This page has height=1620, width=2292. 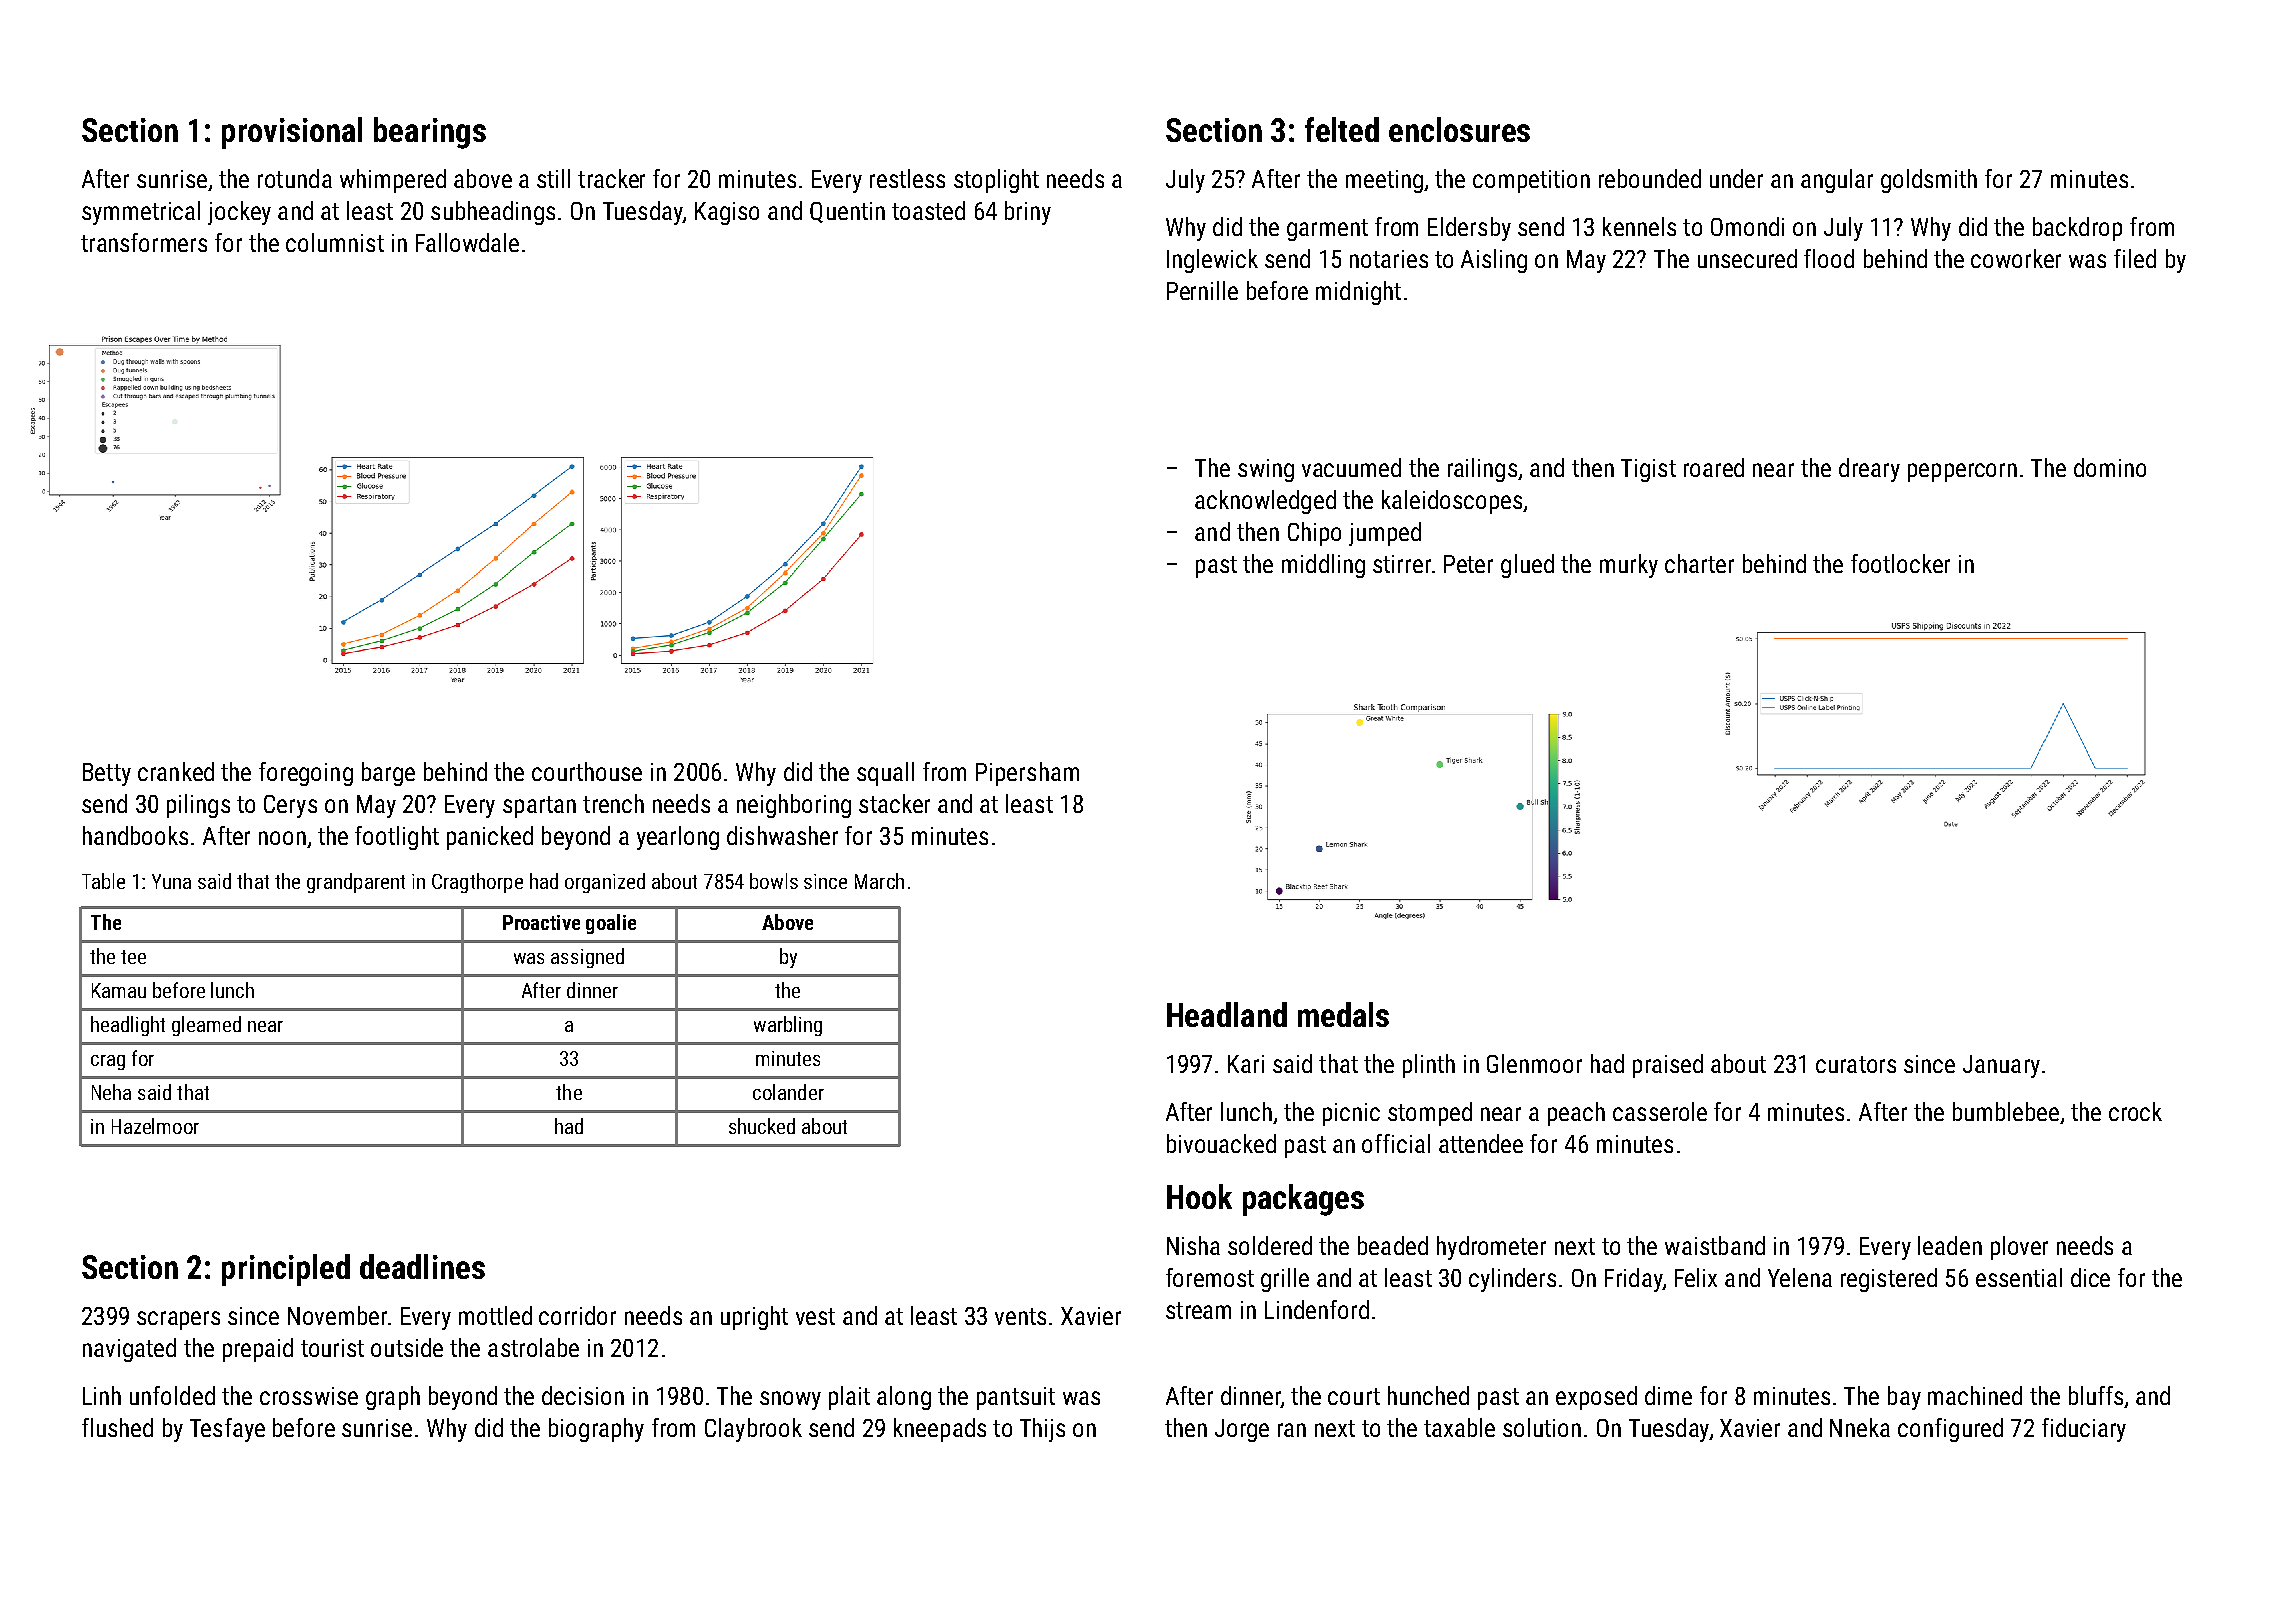 What do you see at coordinates (1342, 129) in the page?
I see `felted` at bounding box center [1342, 129].
